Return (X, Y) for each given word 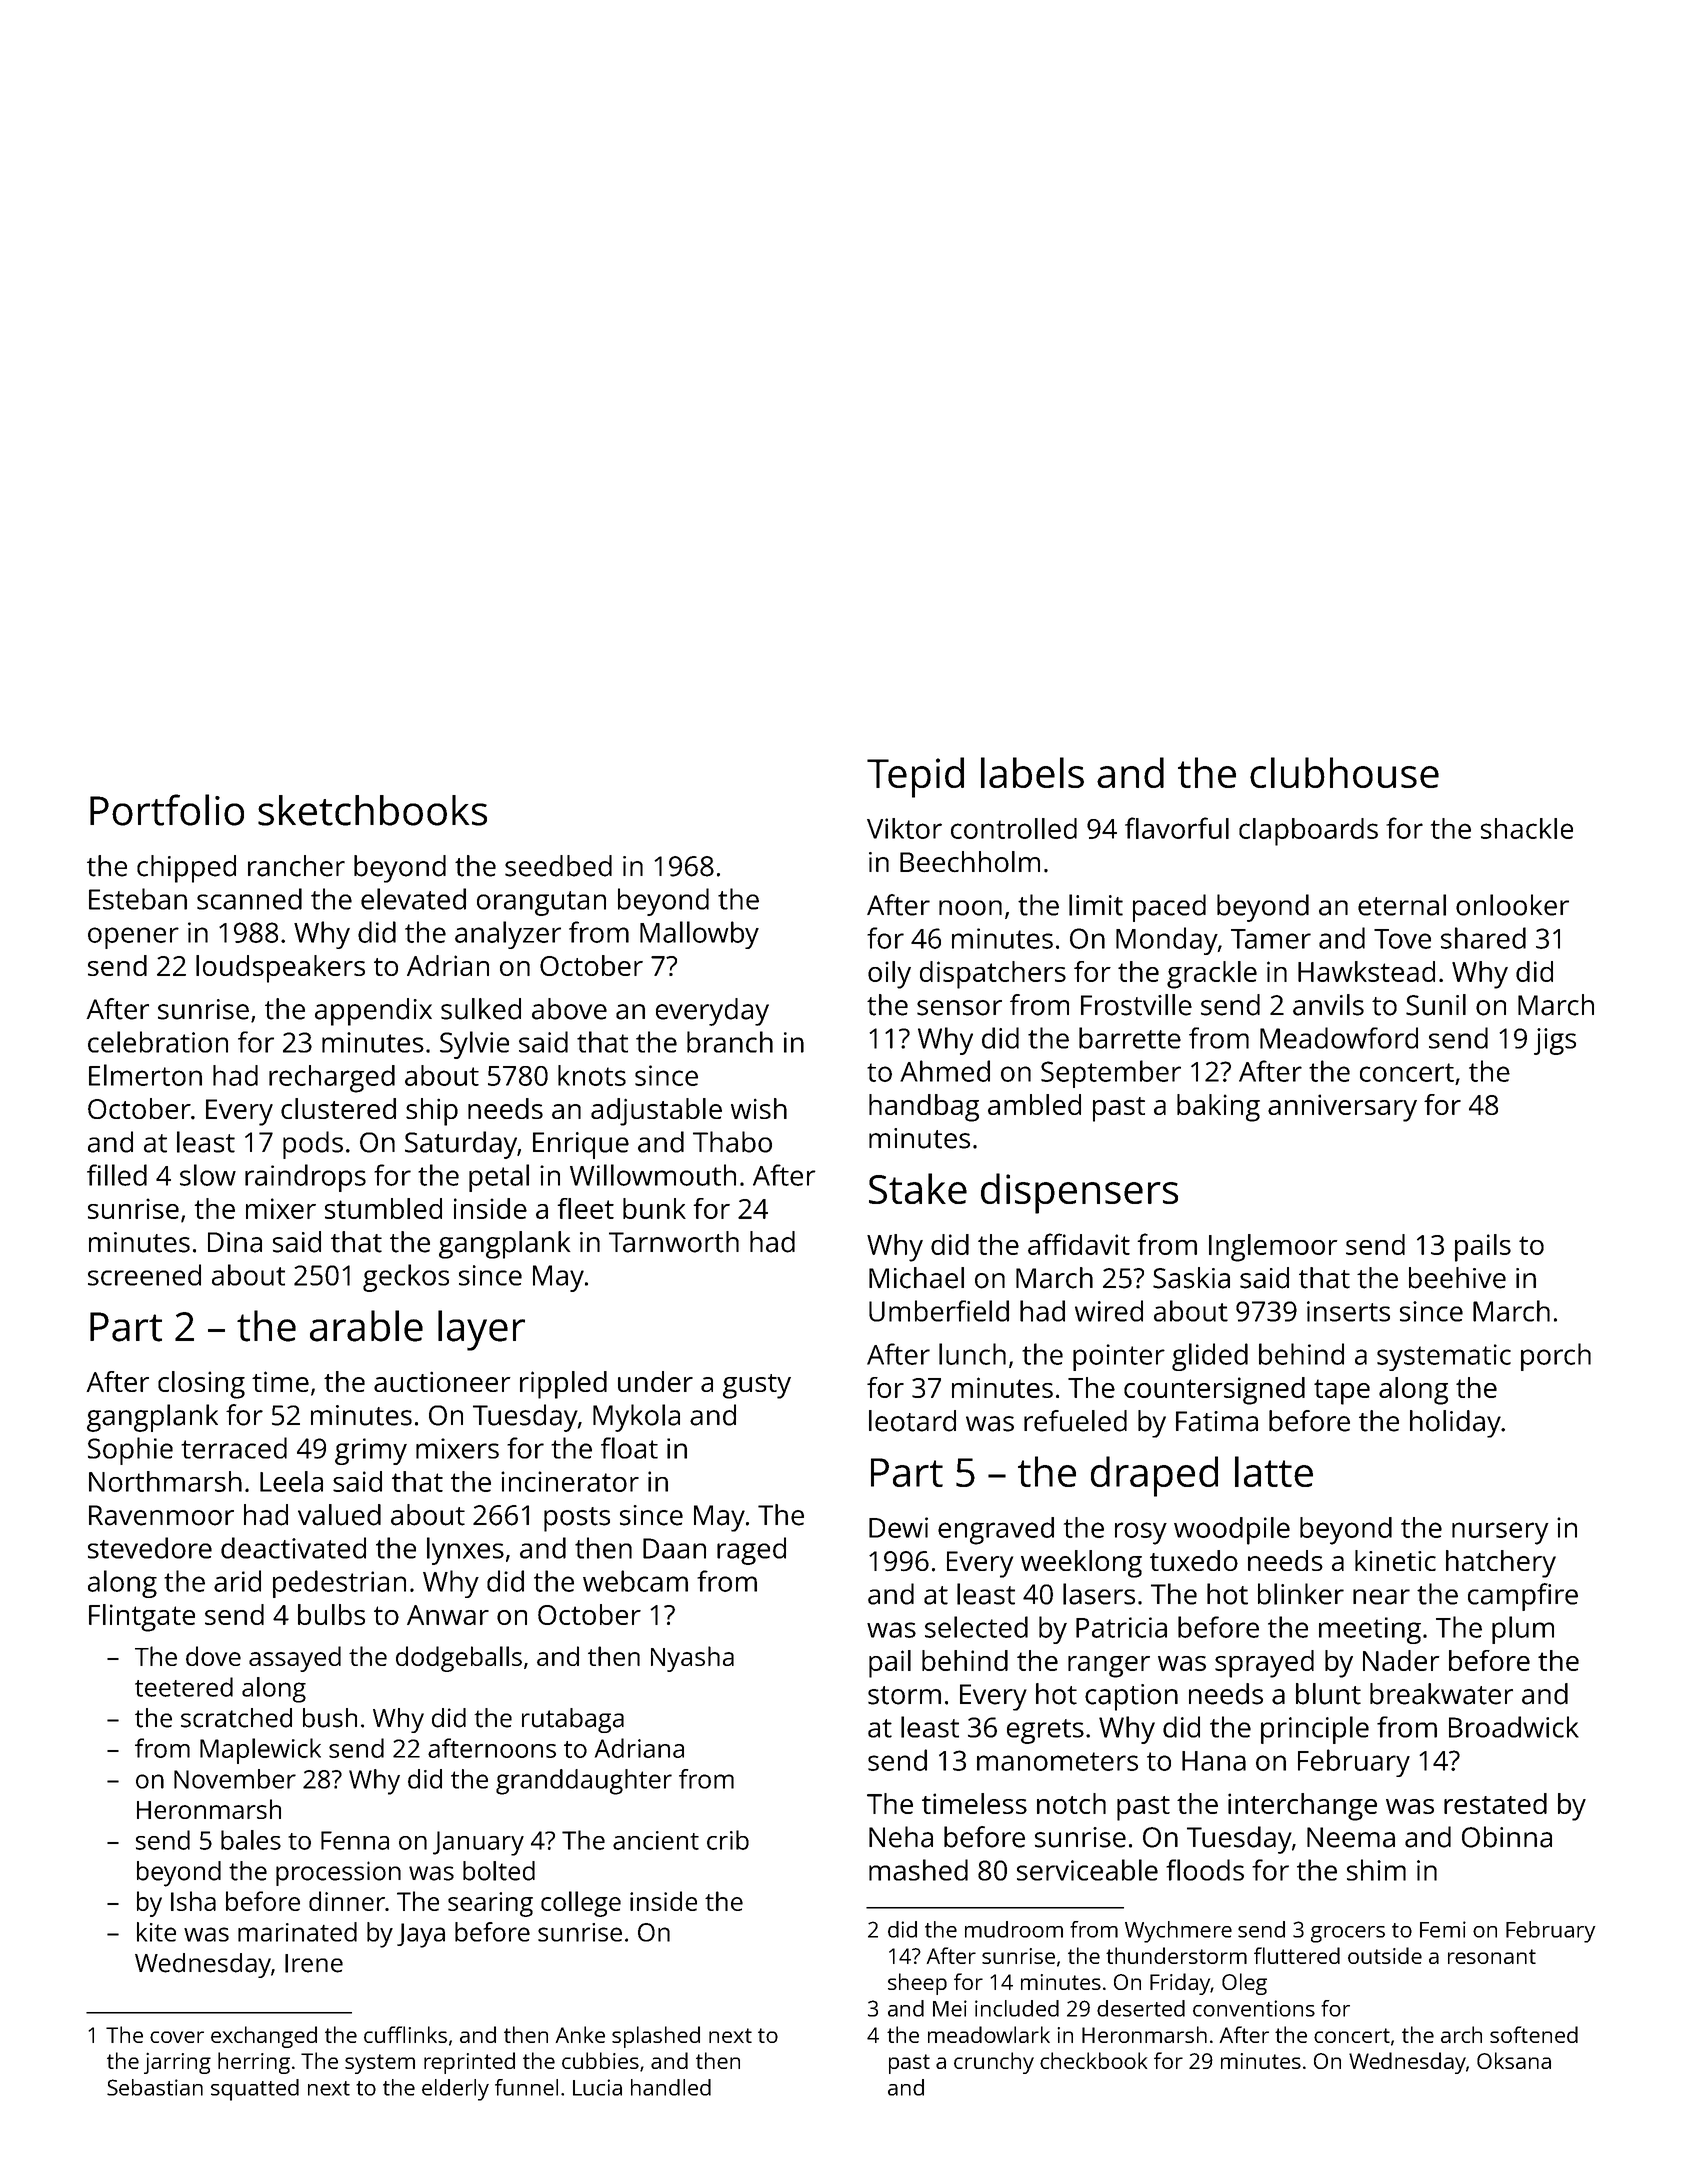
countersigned (1214, 1391)
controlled (1014, 828)
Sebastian (155, 2087)
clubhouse (1344, 772)
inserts (1348, 1311)
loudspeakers (280, 969)
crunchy (994, 2063)
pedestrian (339, 1584)
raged (751, 1551)
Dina (235, 1242)
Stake (918, 1188)
